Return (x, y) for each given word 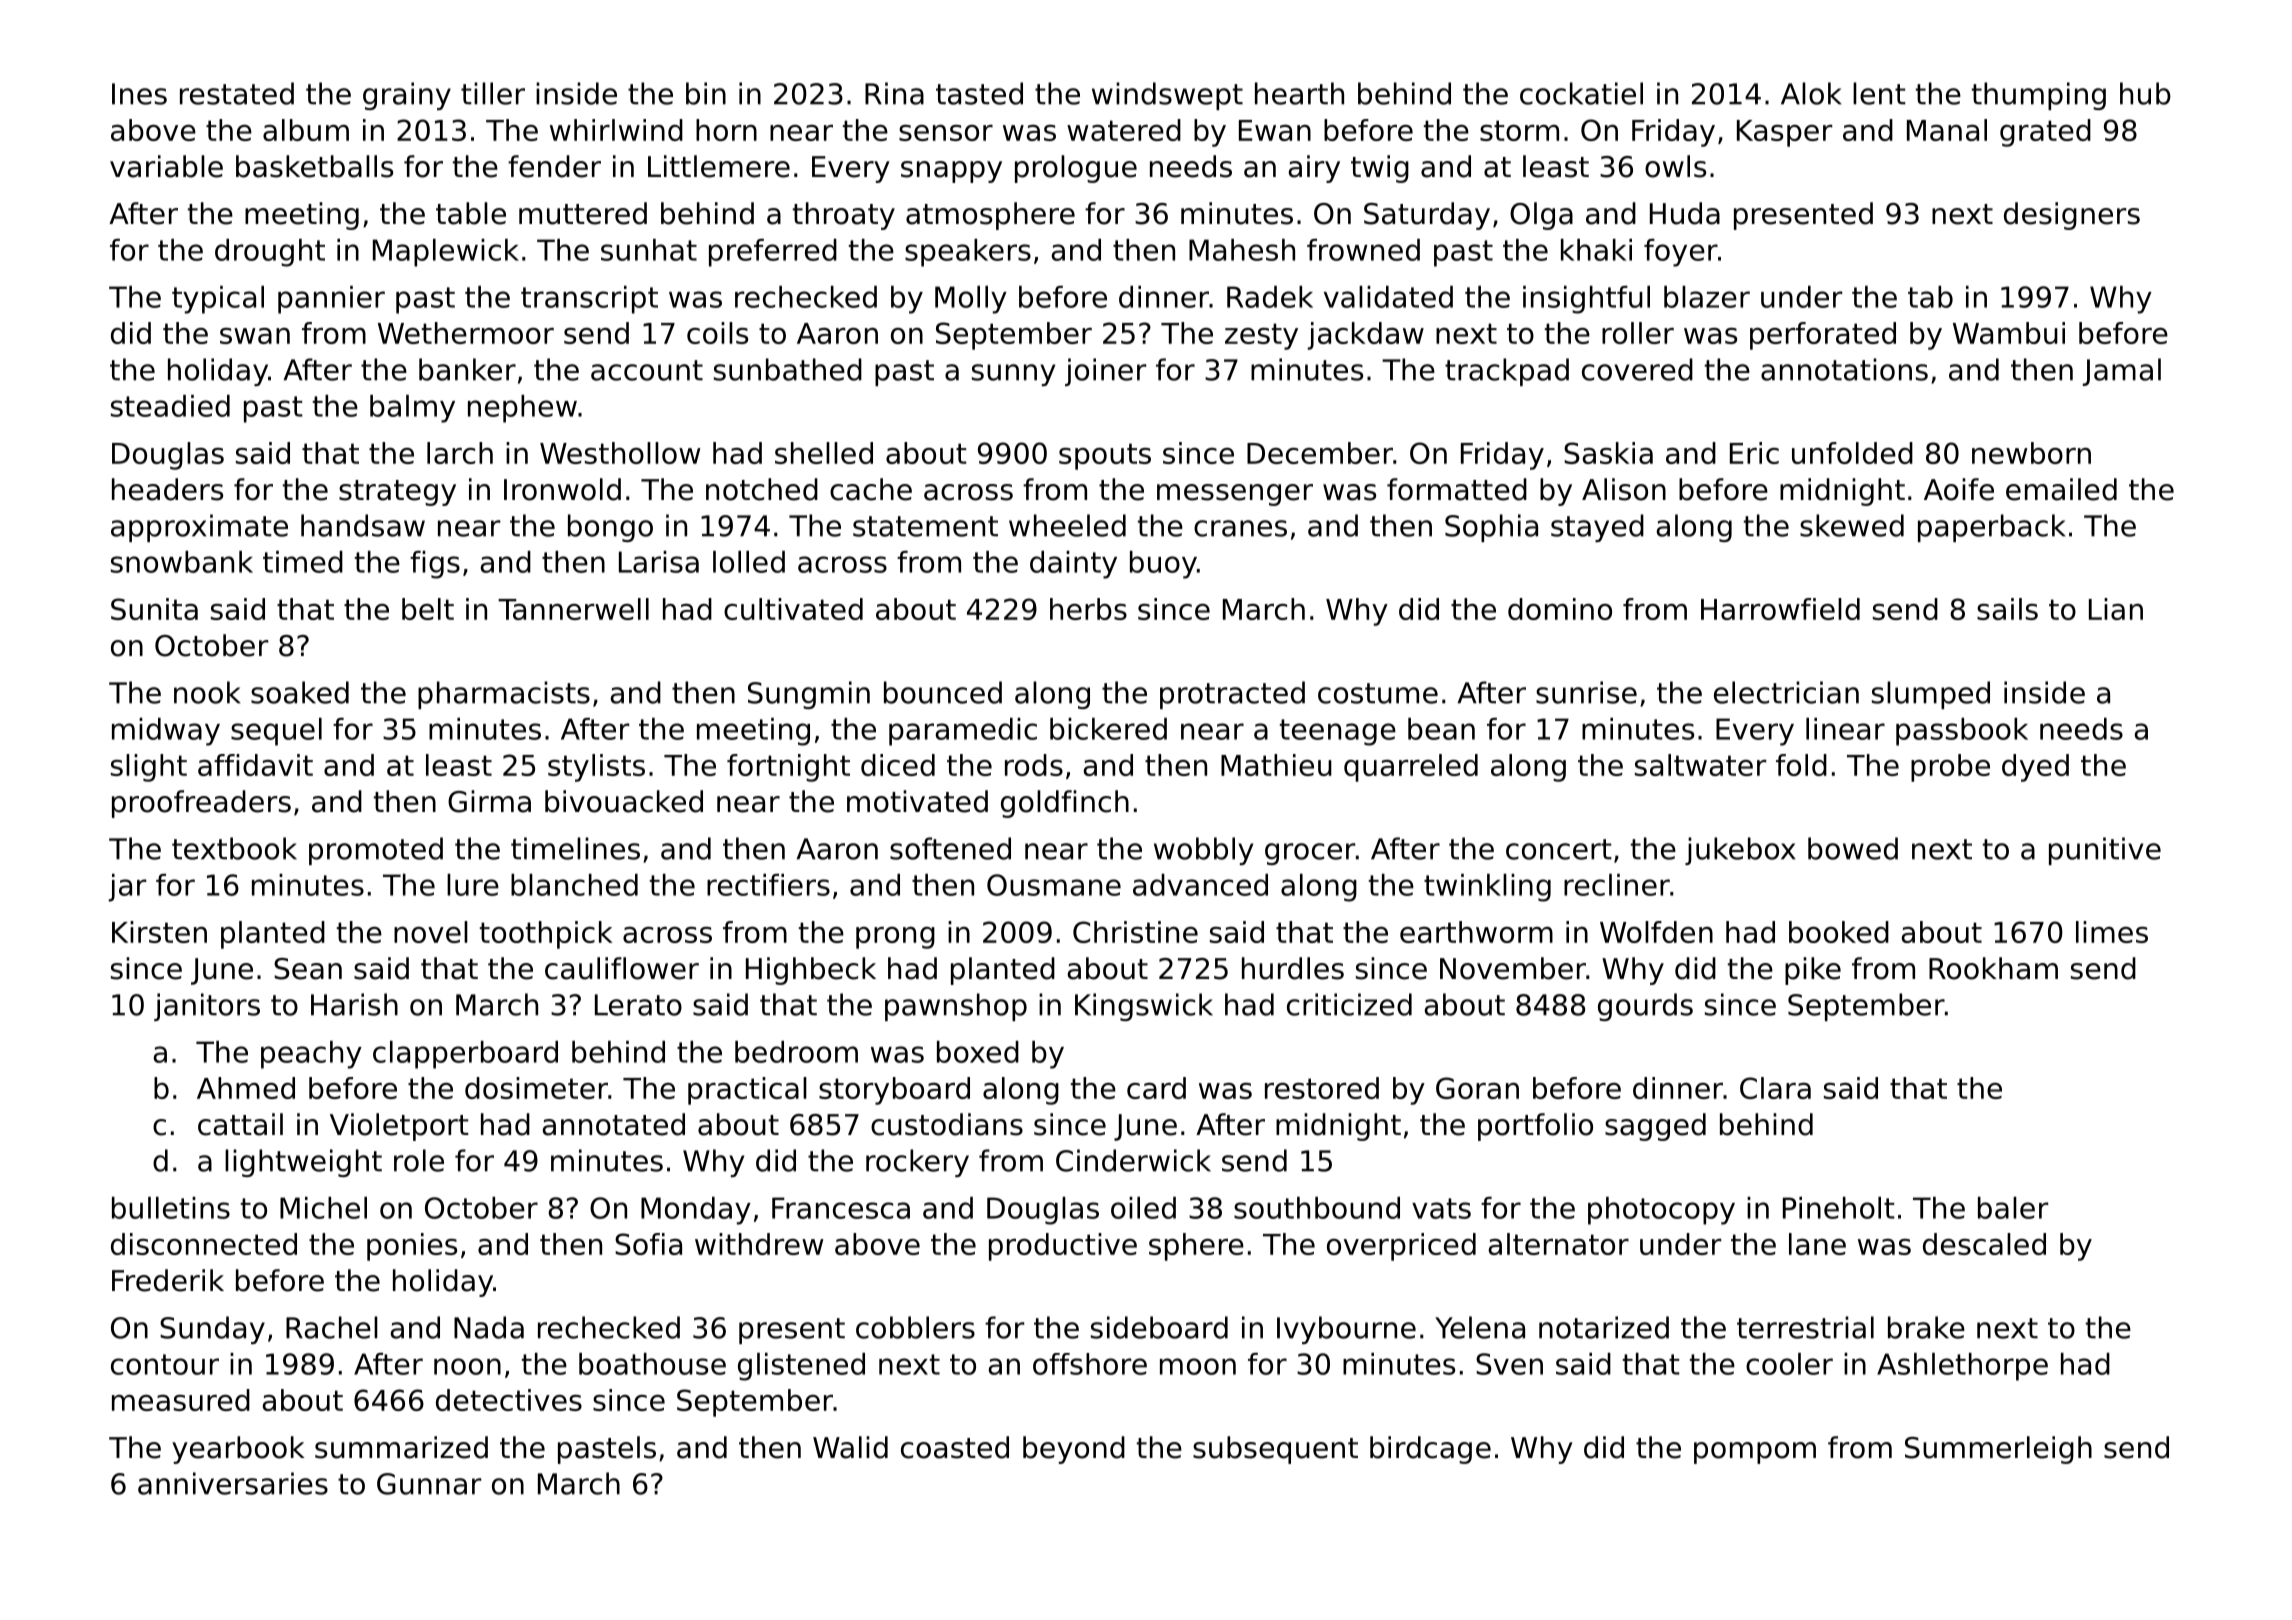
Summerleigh (1998, 1450)
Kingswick (1144, 1007)
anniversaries (233, 1483)
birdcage (1430, 1450)
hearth (1299, 93)
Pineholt (1839, 1208)
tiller (493, 93)
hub (2145, 93)
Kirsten (159, 932)
